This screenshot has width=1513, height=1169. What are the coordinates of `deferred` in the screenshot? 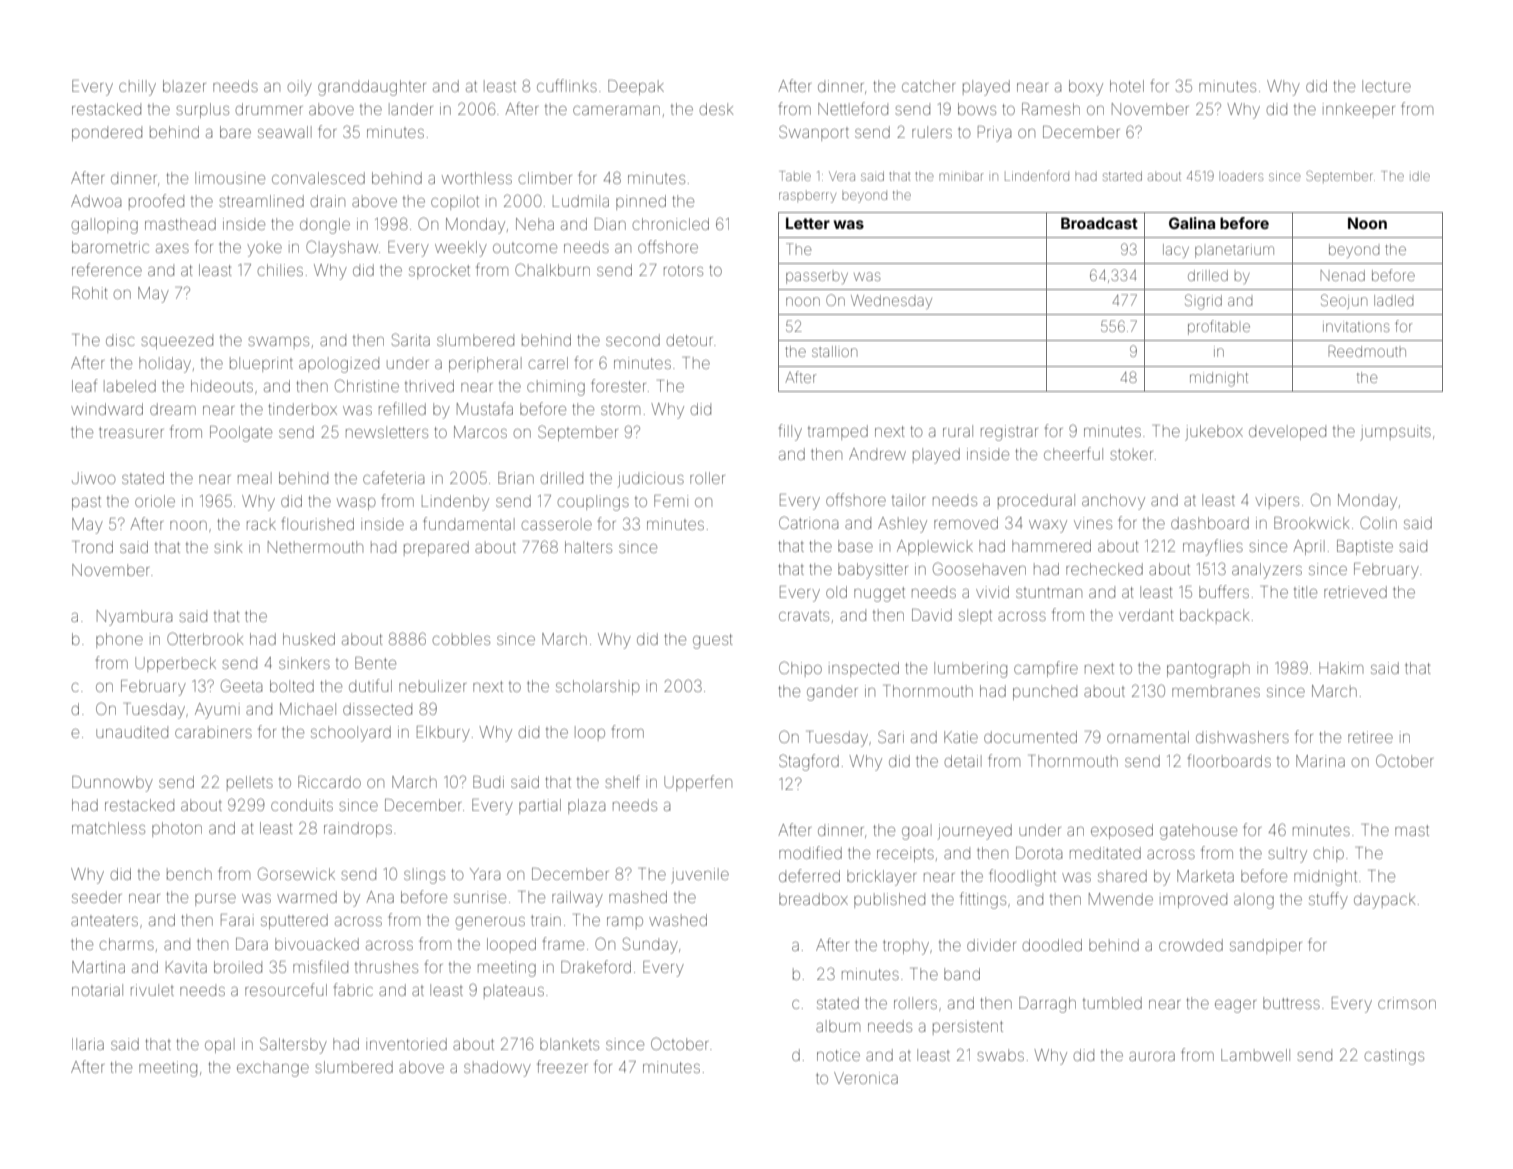 It's located at (809, 875).
